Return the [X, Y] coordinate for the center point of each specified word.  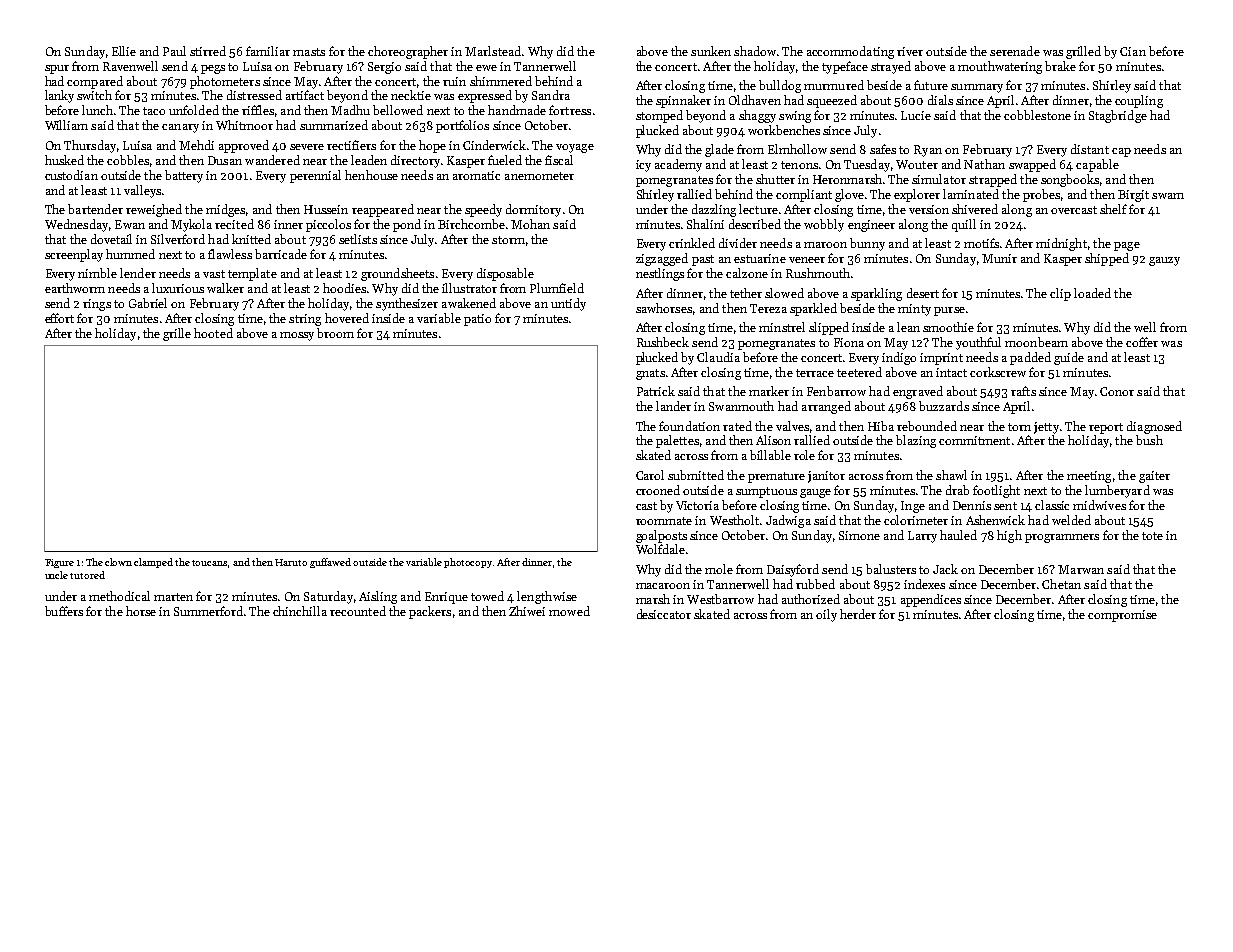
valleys [142, 191]
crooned [658, 490]
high [1009, 536]
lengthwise [547, 597]
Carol [650, 475]
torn [1019, 427]
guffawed [330, 563]
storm [508, 240]
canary [180, 128]
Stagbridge [1118, 116]
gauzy [1164, 261]
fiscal [559, 160]
